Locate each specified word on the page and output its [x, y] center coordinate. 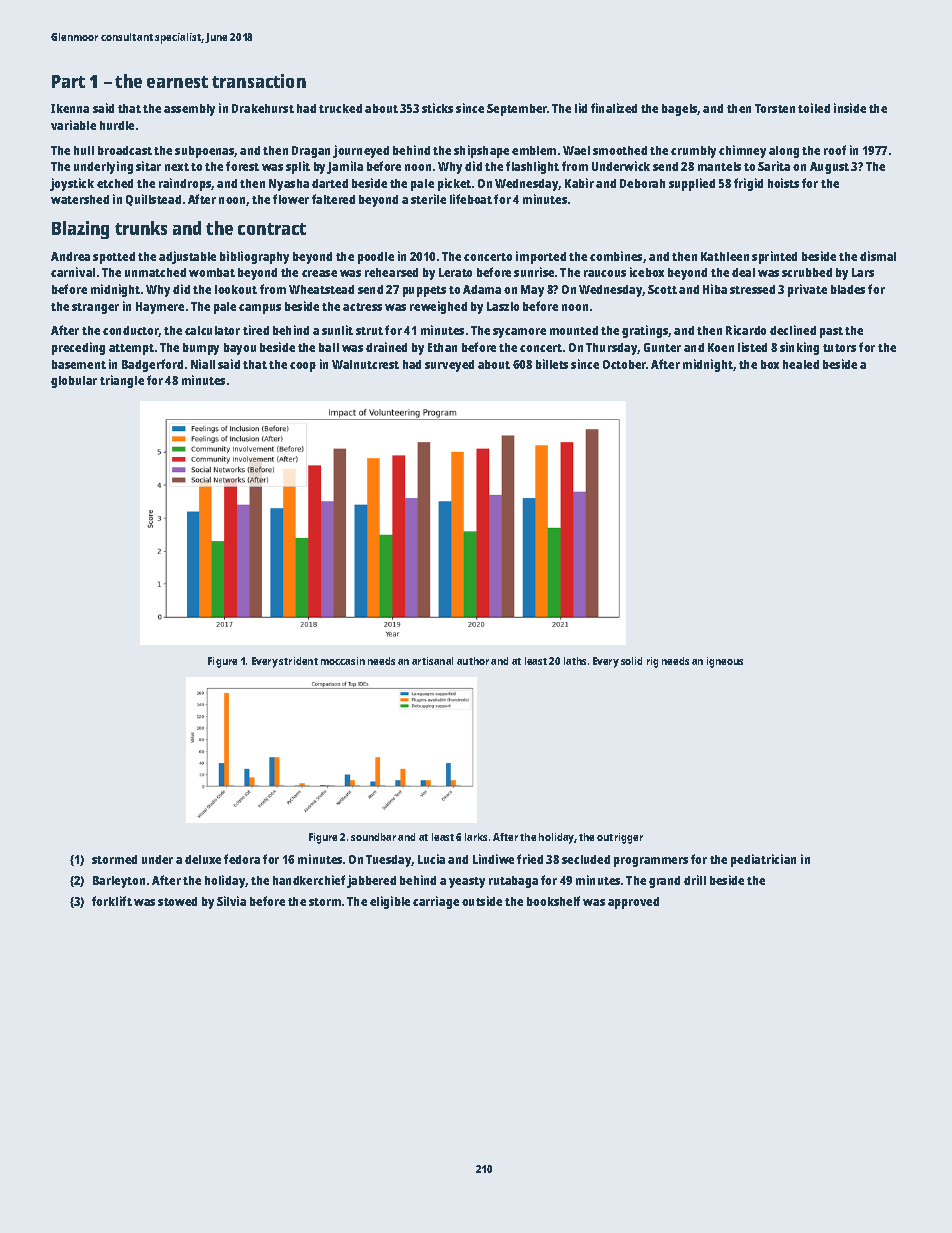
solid [631, 661]
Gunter [662, 347]
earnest [177, 82]
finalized [614, 108]
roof [835, 150]
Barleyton [119, 882]
